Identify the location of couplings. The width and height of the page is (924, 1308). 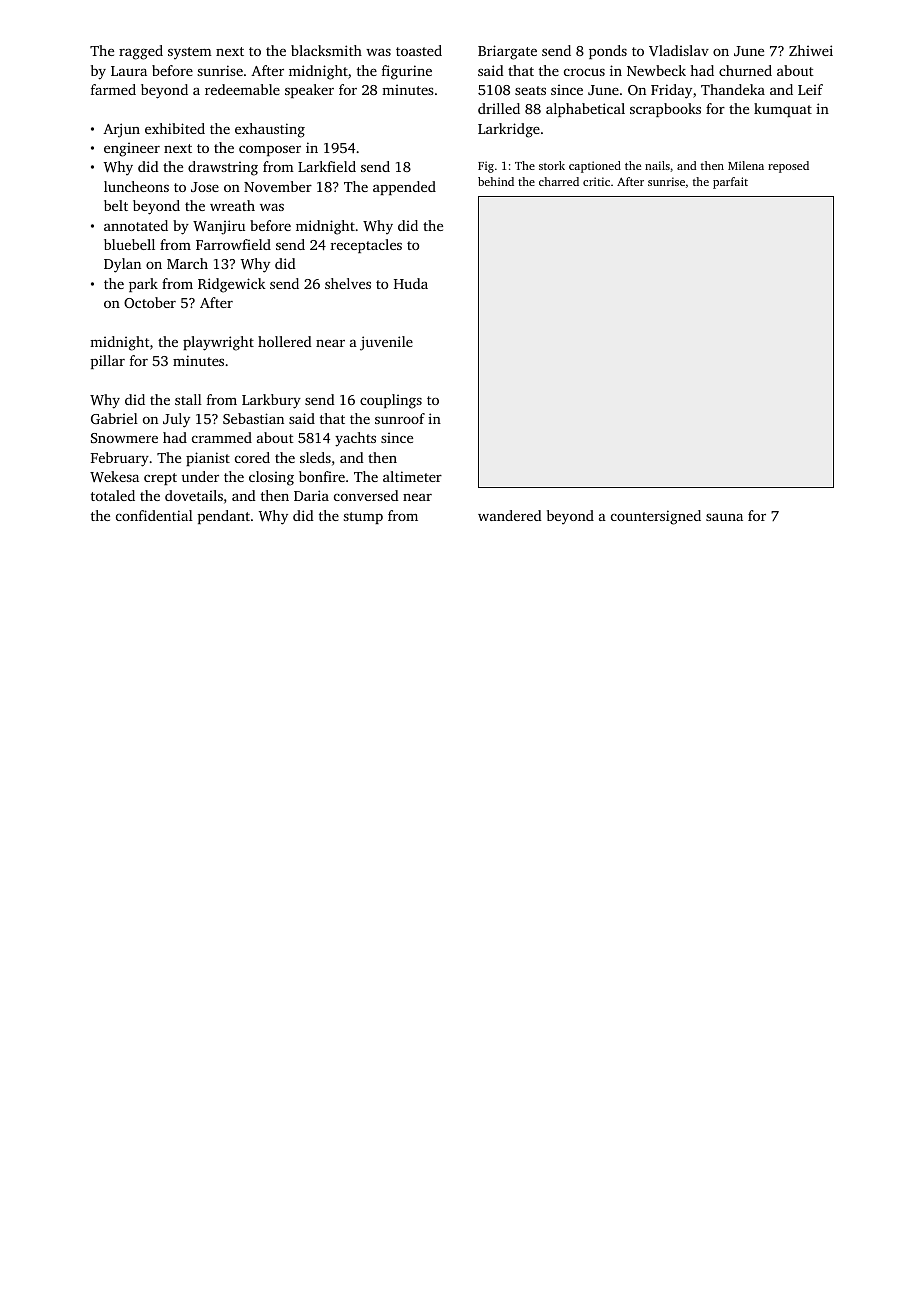
(391, 401).
